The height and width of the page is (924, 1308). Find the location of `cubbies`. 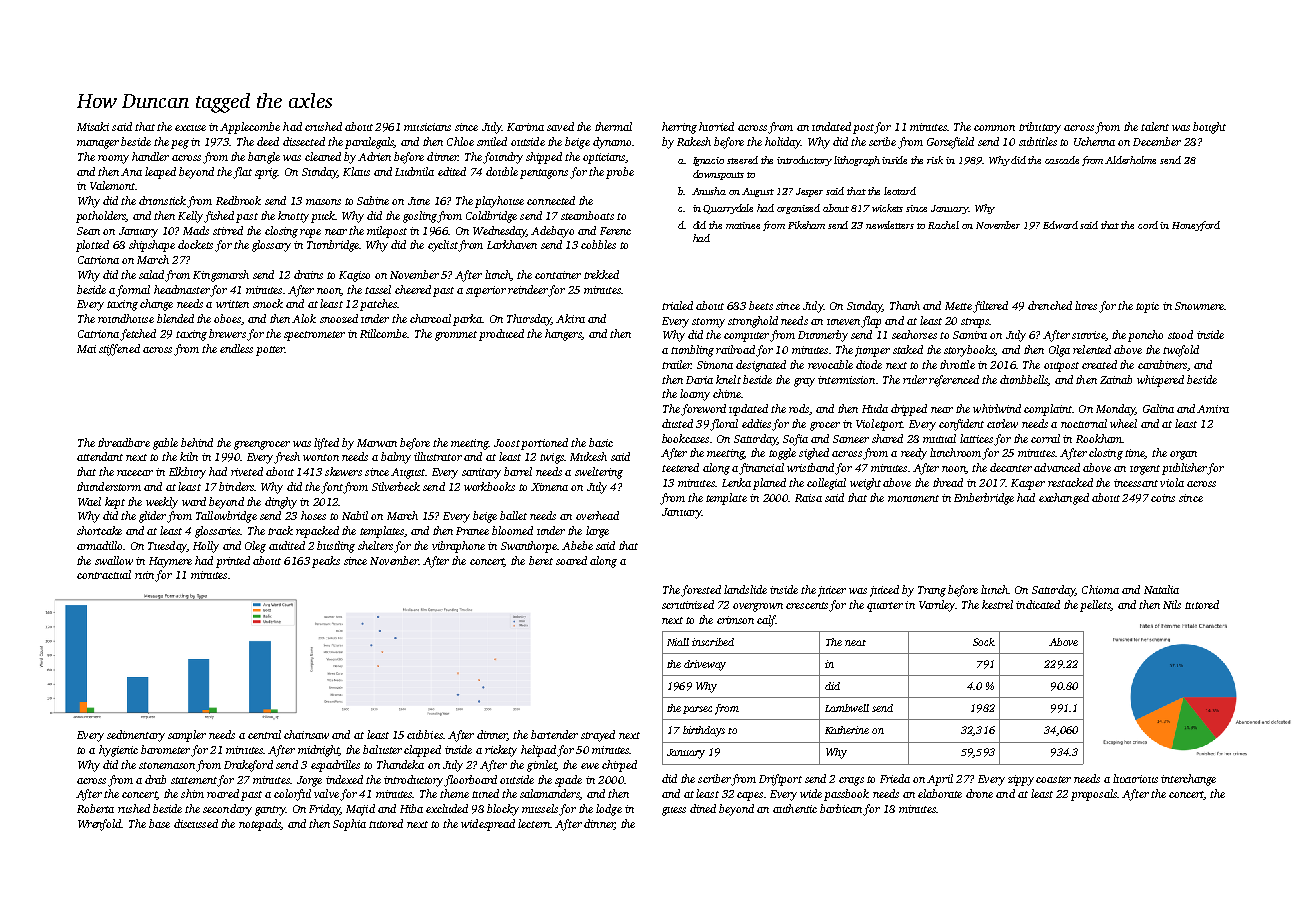

cubbies is located at coordinates (425, 734).
